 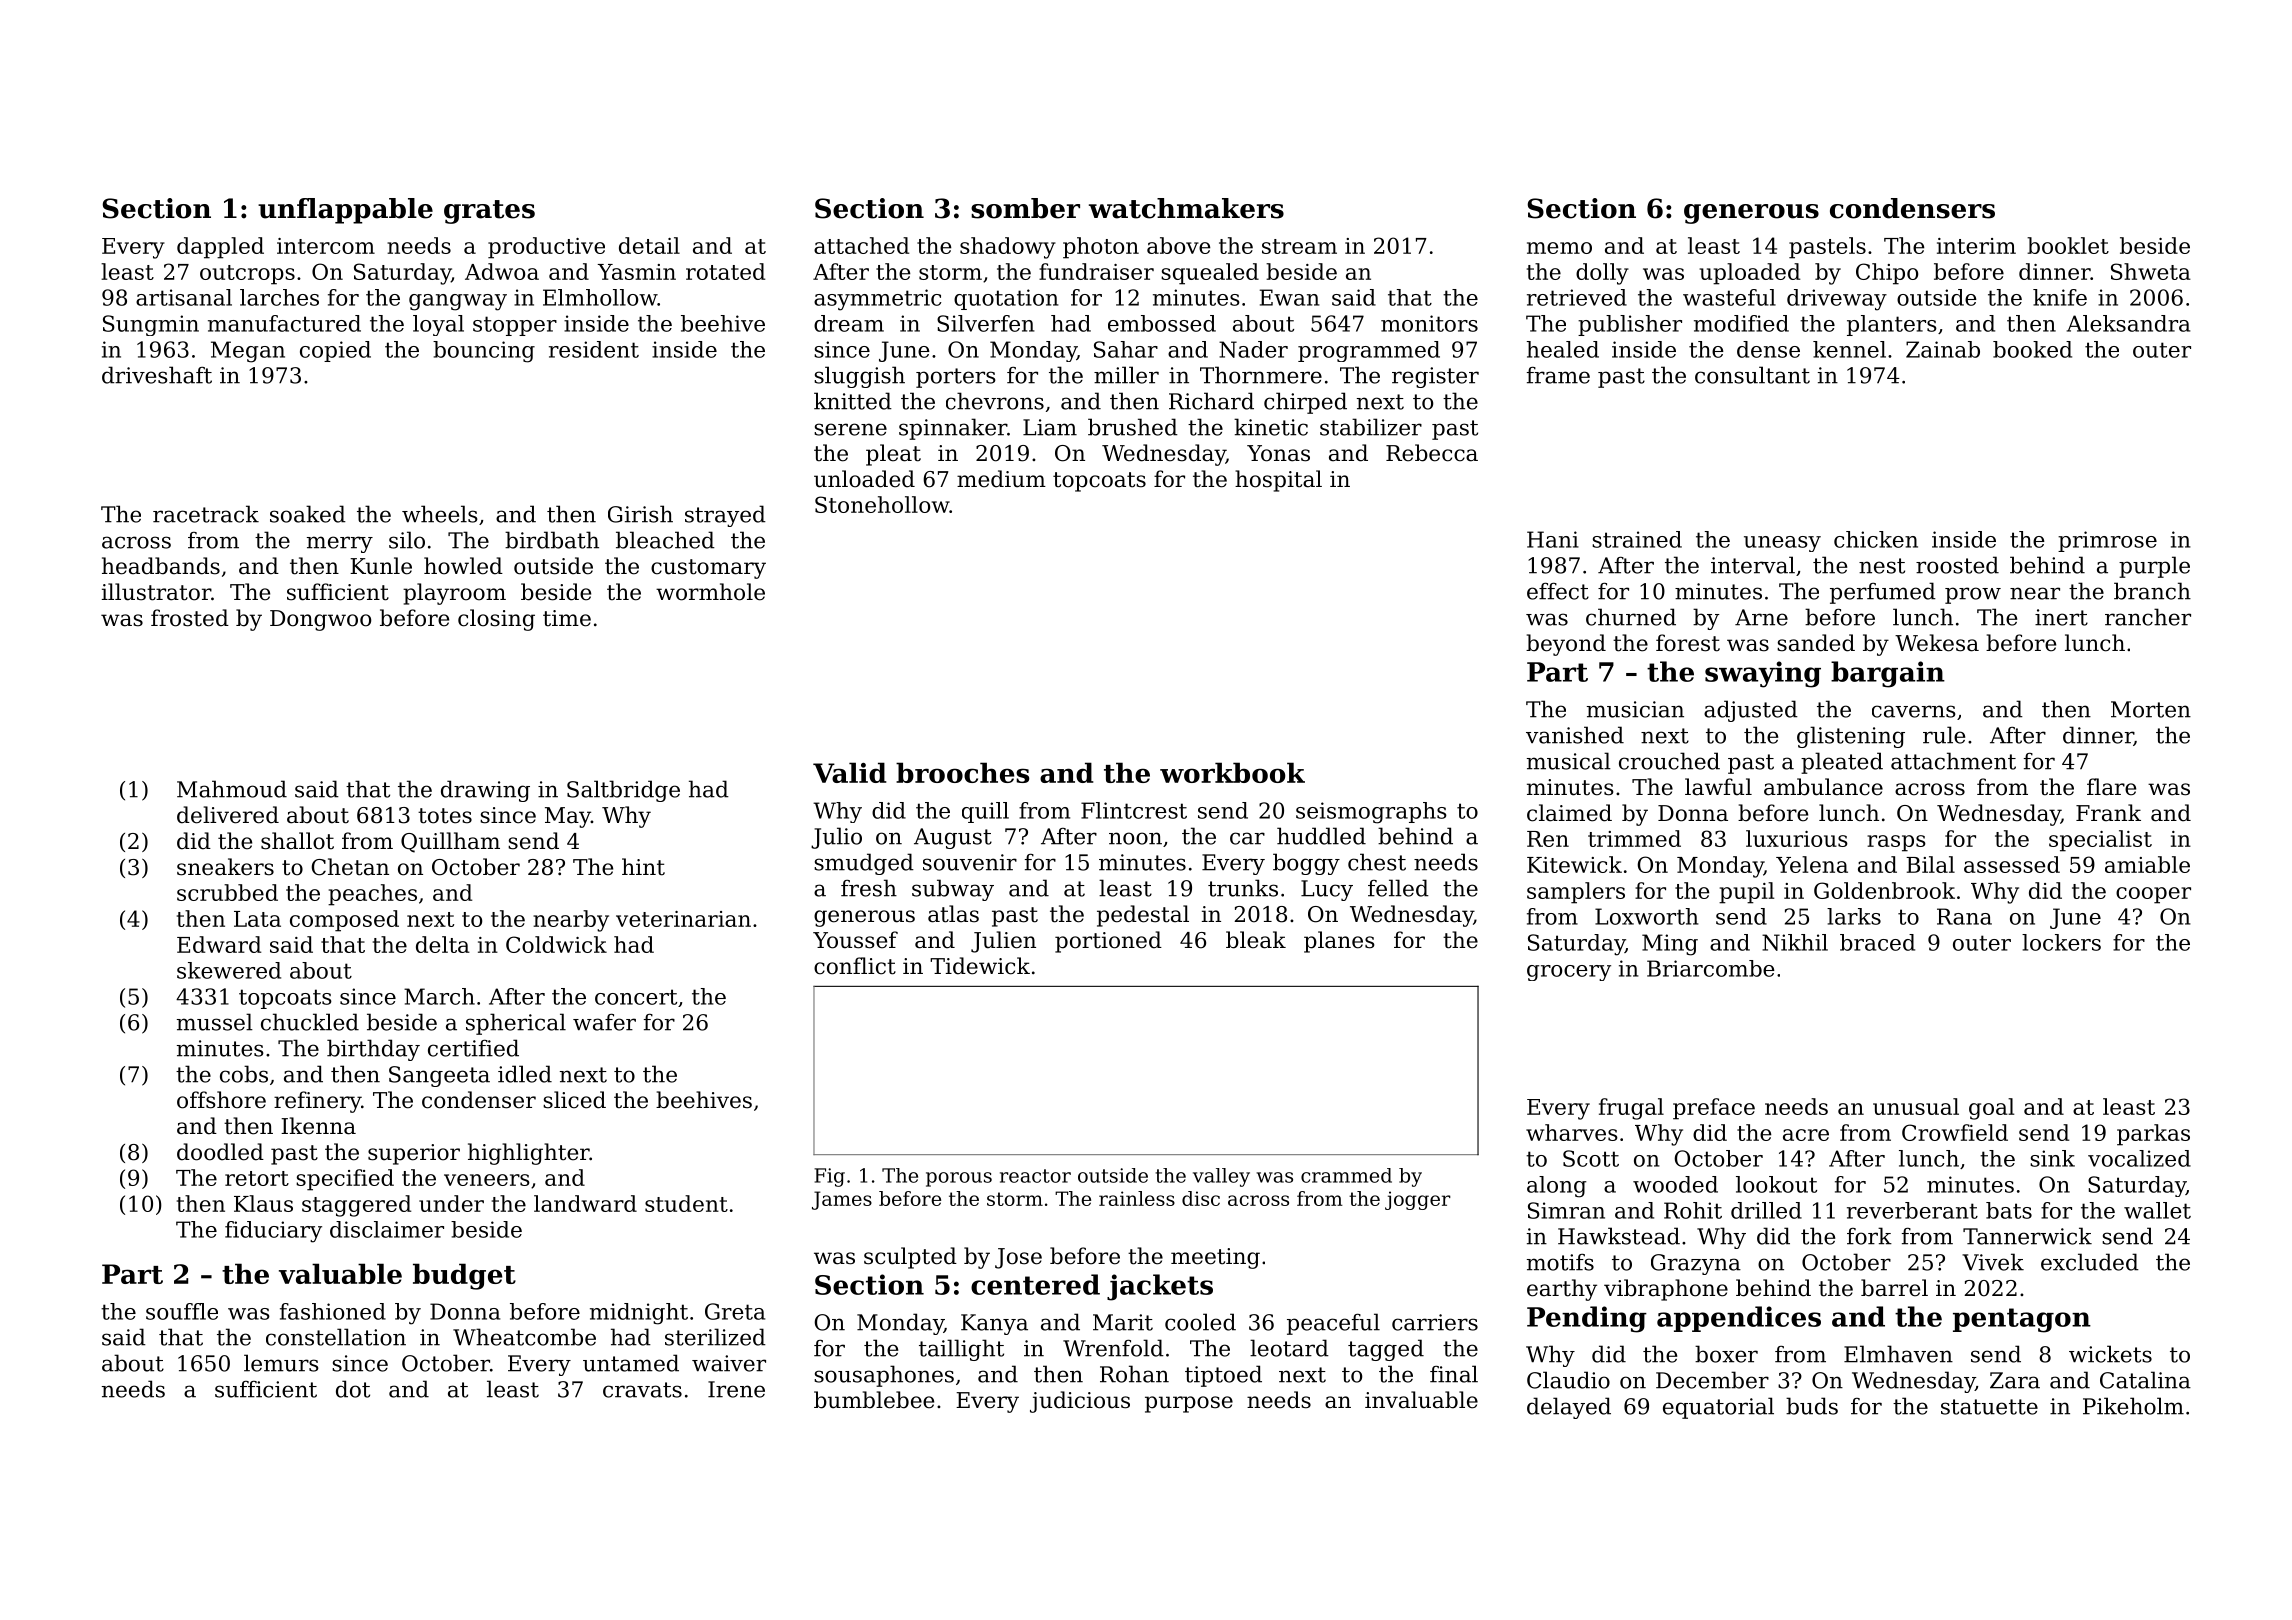 What do you see at coordinates (1576, 893) in the screenshot?
I see `samplers` at bounding box center [1576, 893].
